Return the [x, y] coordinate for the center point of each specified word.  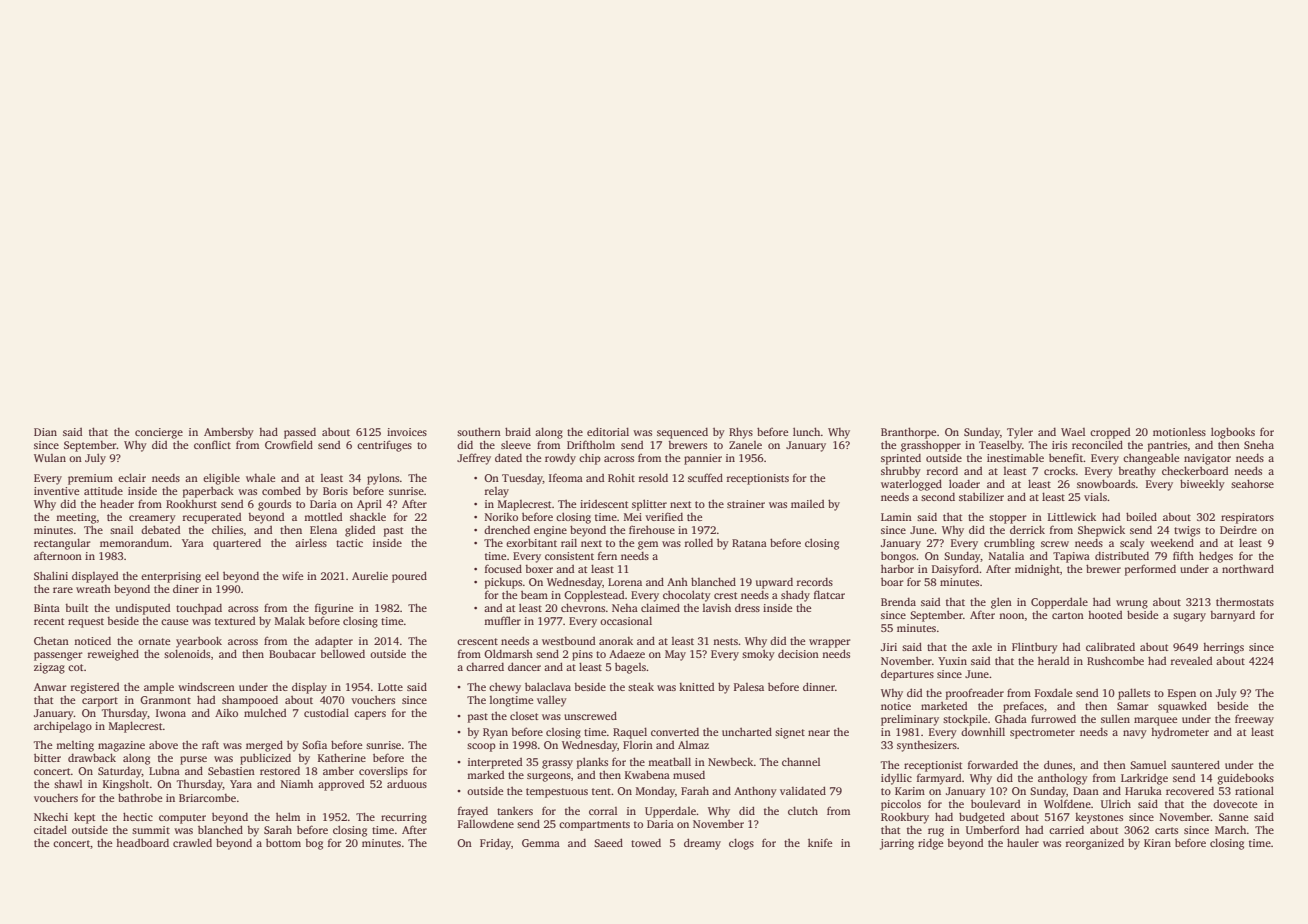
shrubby [901, 472]
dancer [524, 666]
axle [982, 647]
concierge [159, 433]
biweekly [1202, 485]
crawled [192, 842]
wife [292, 575]
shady [795, 596]
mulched [265, 712]
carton [1068, 615]
